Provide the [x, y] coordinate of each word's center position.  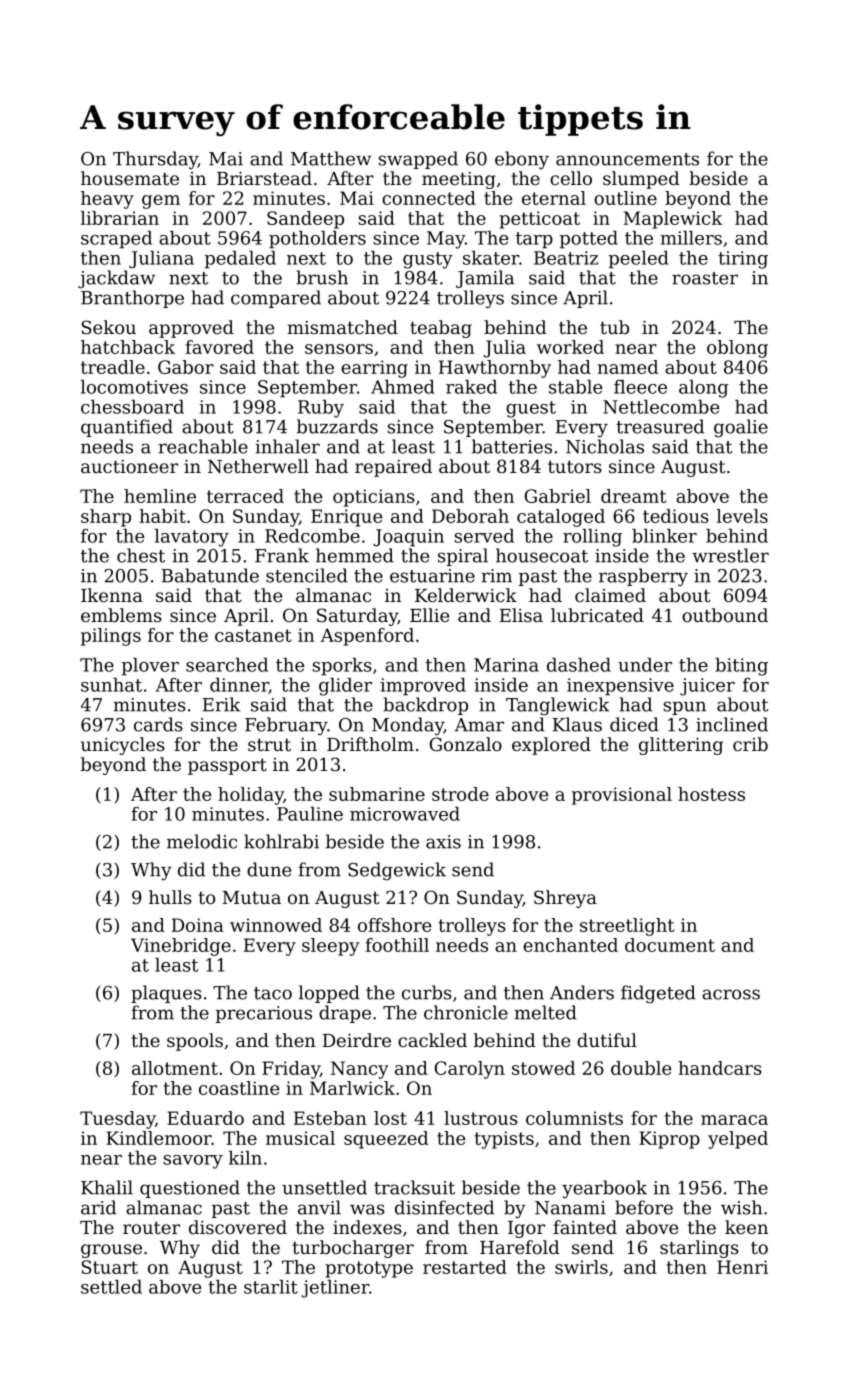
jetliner [335, 1289]
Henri [742, 1267]
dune [269, 869]
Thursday [155, 160]
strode [460, 794]
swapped [418, 160]
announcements [627, 159]
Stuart [110, 1267]
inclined [732, 724]
